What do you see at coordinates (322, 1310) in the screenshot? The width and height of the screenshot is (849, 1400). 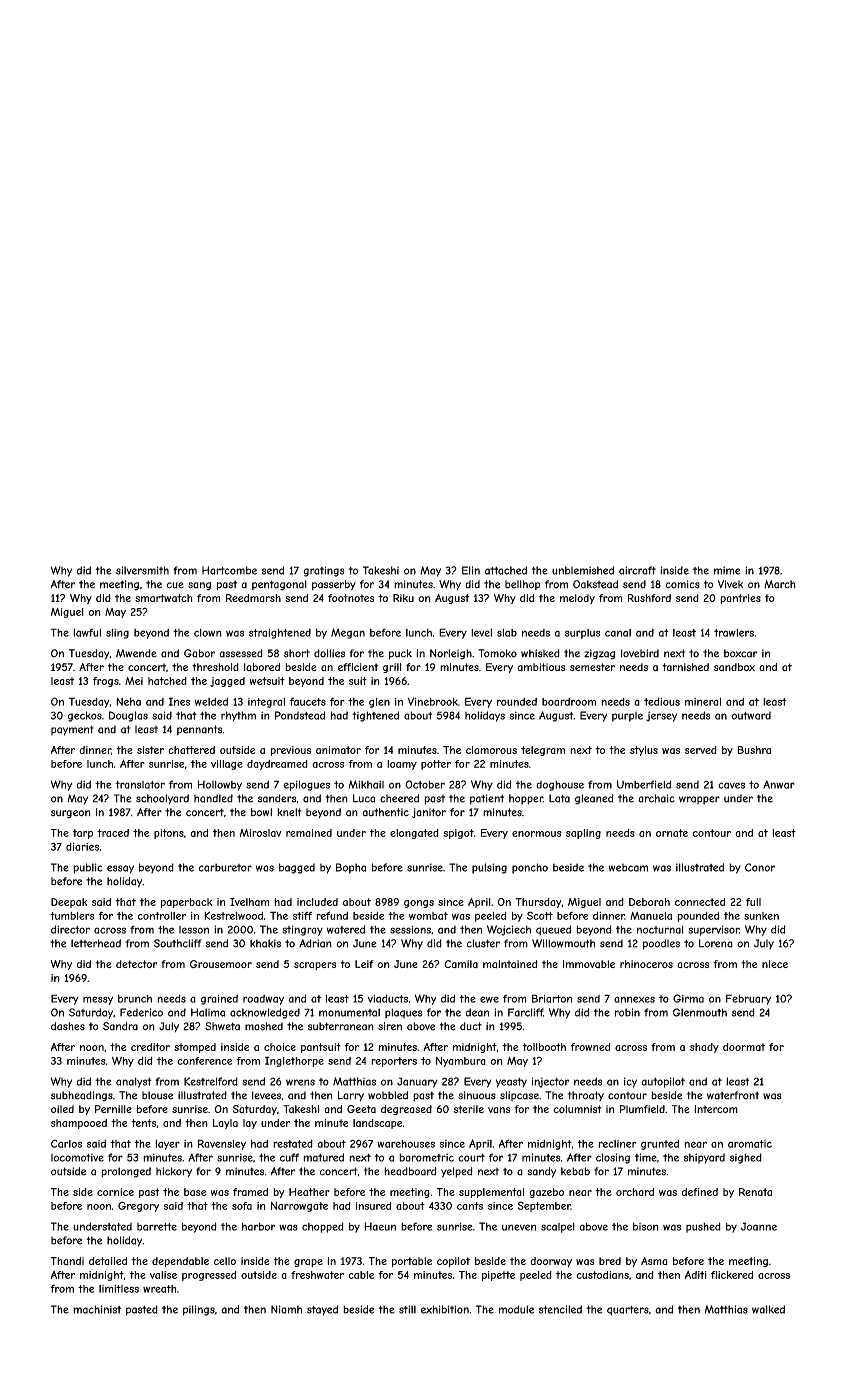 I see `stayed` at bounding box center [322, 1310].
